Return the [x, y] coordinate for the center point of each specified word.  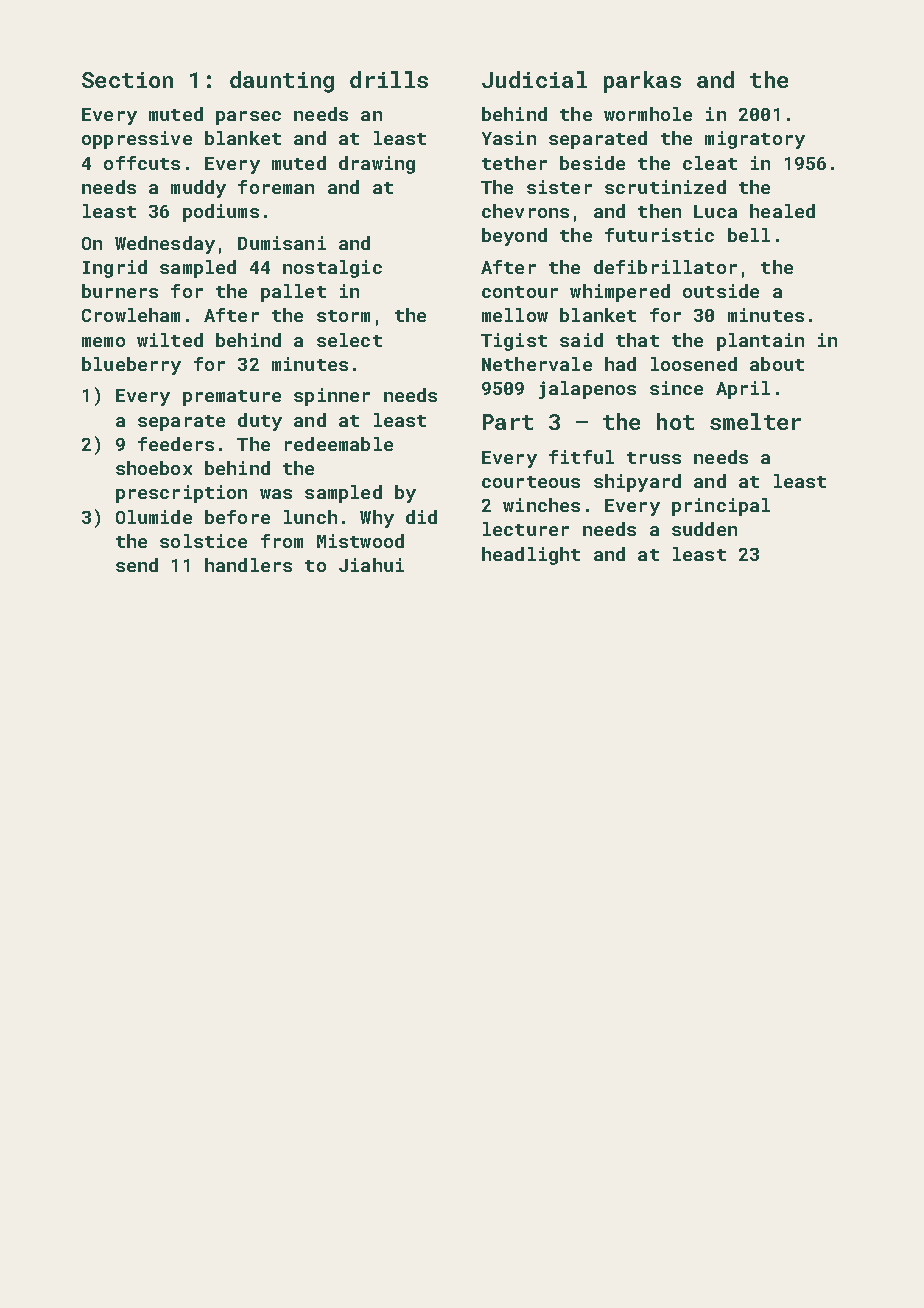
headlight [531, 556]
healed [782, 211]
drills [389, 79]
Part [508, 422]
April [743, 390]
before [237, 517]
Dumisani [282, 243]
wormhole [648, 114]
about [777, 364]
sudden [704, 529]
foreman [276, 187]
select [349, 340]
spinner [332, 397]
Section [127, 80]
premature [232, 398]
